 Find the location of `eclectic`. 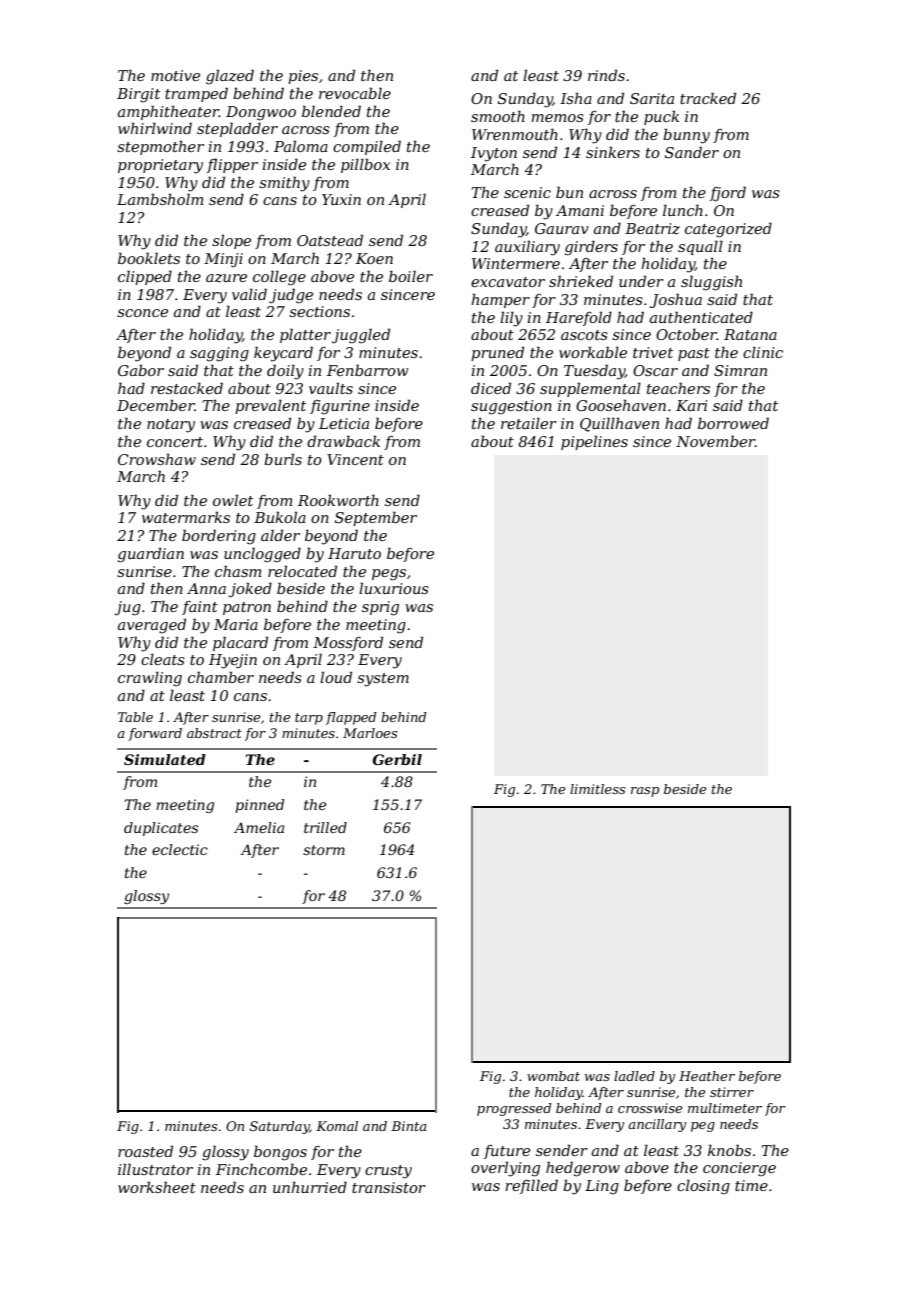

eclectic is located at coordinates (180, 849).
